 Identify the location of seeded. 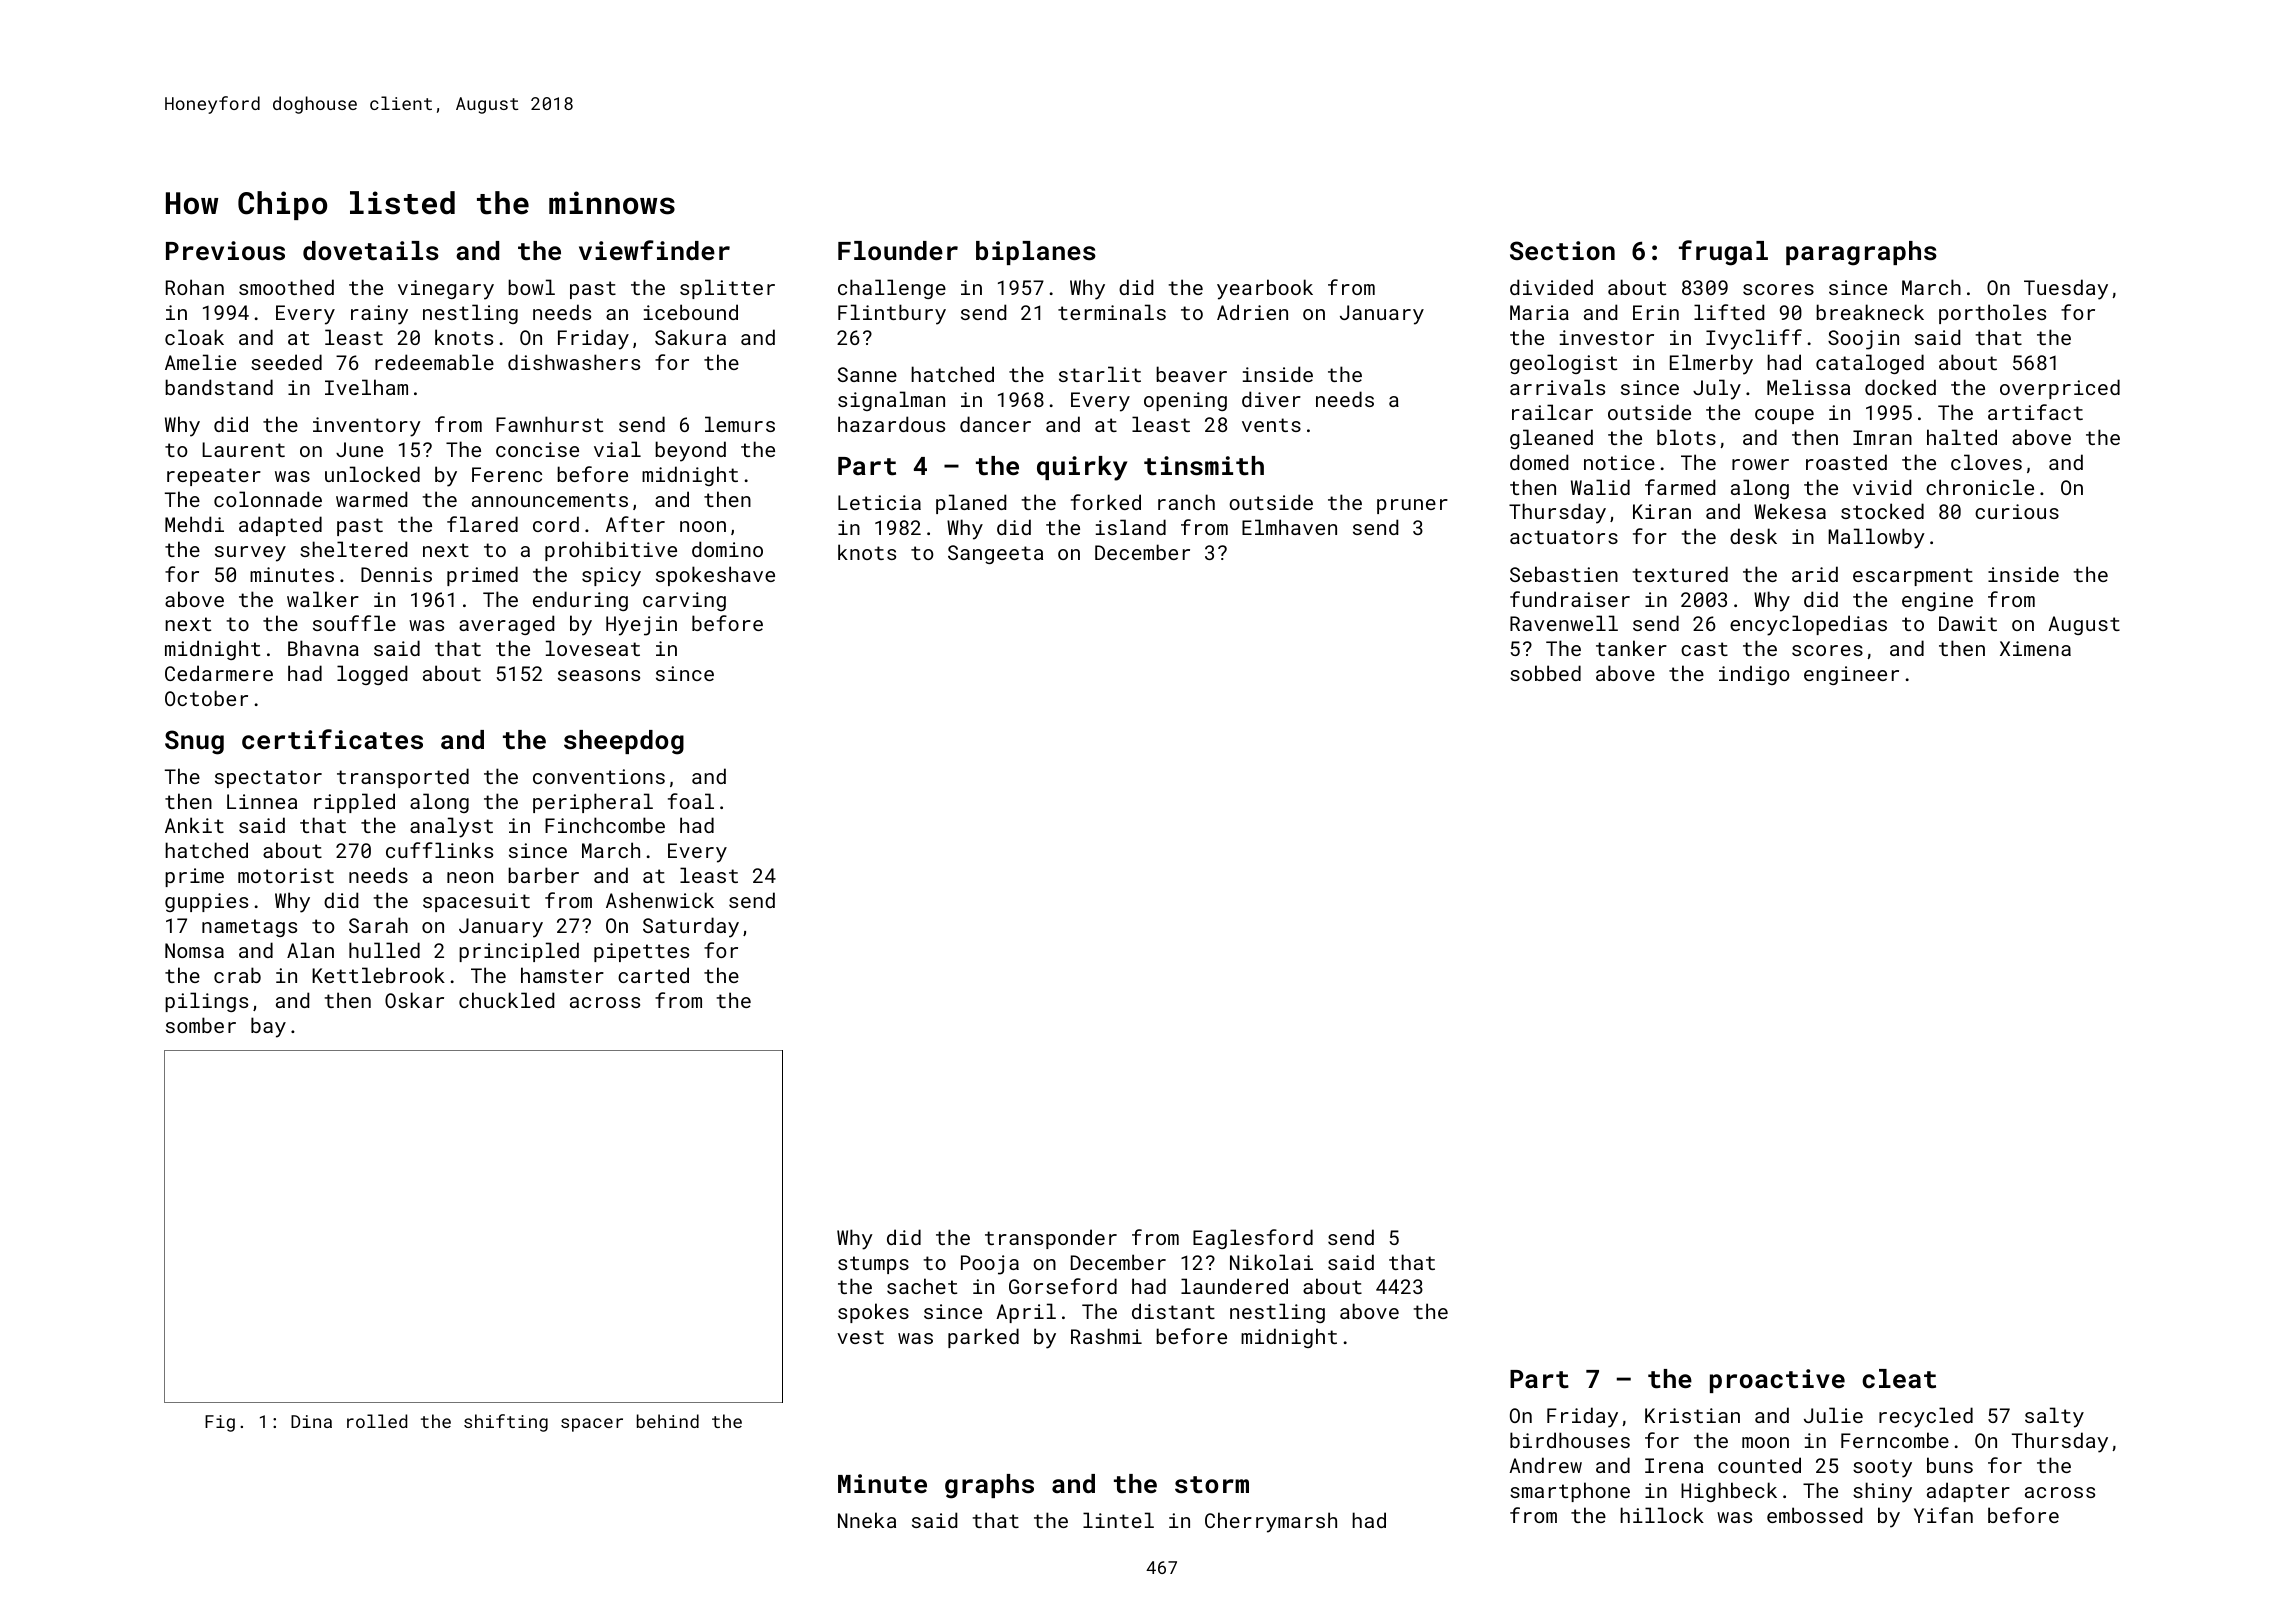
(286, 362).
